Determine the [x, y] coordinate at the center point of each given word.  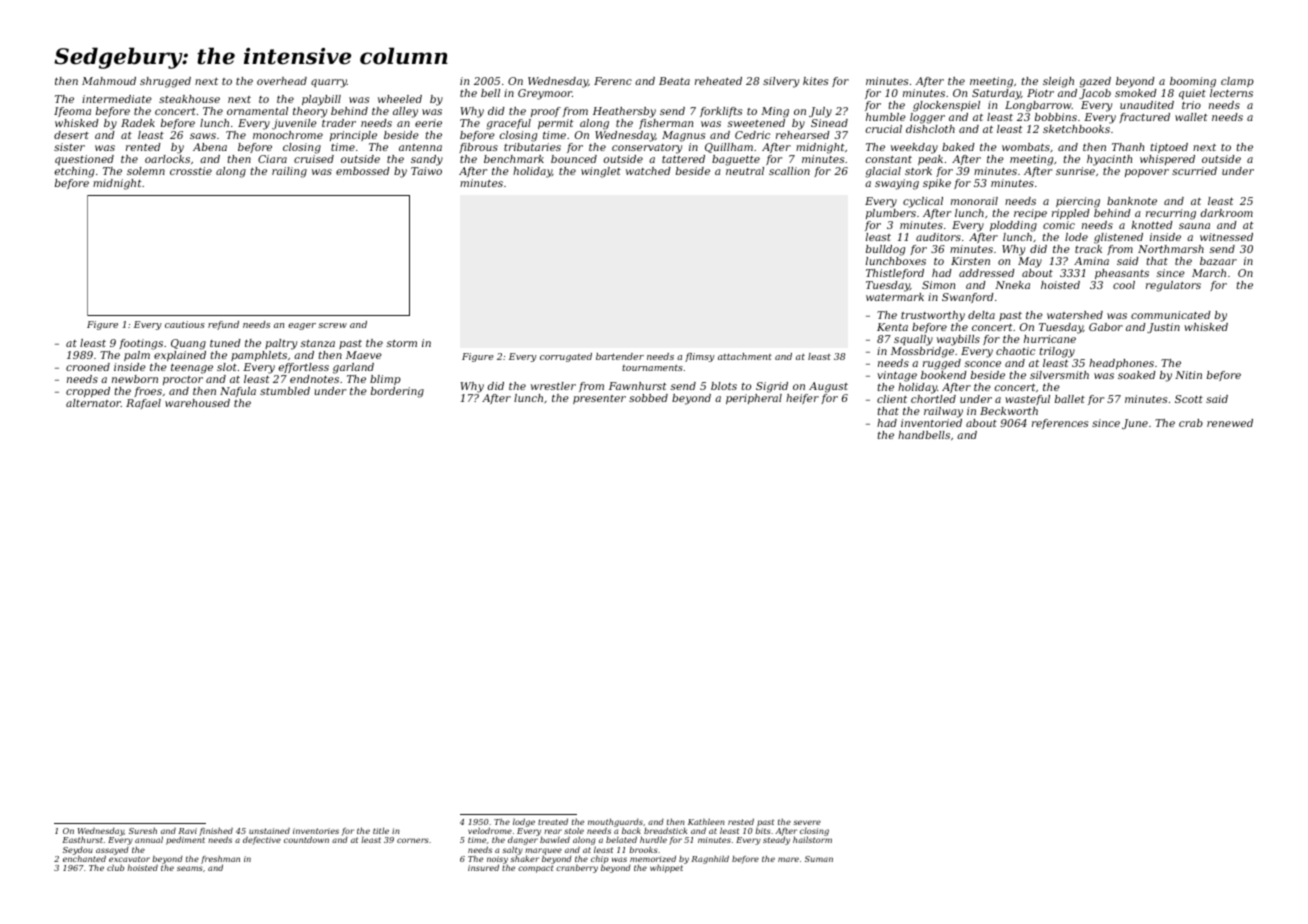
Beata [674, 81]
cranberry [577, 869]
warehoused [197, 403]
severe [807, 822]
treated [553, 821]
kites [815, 81]
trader [339, 123]
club [115, 868]
